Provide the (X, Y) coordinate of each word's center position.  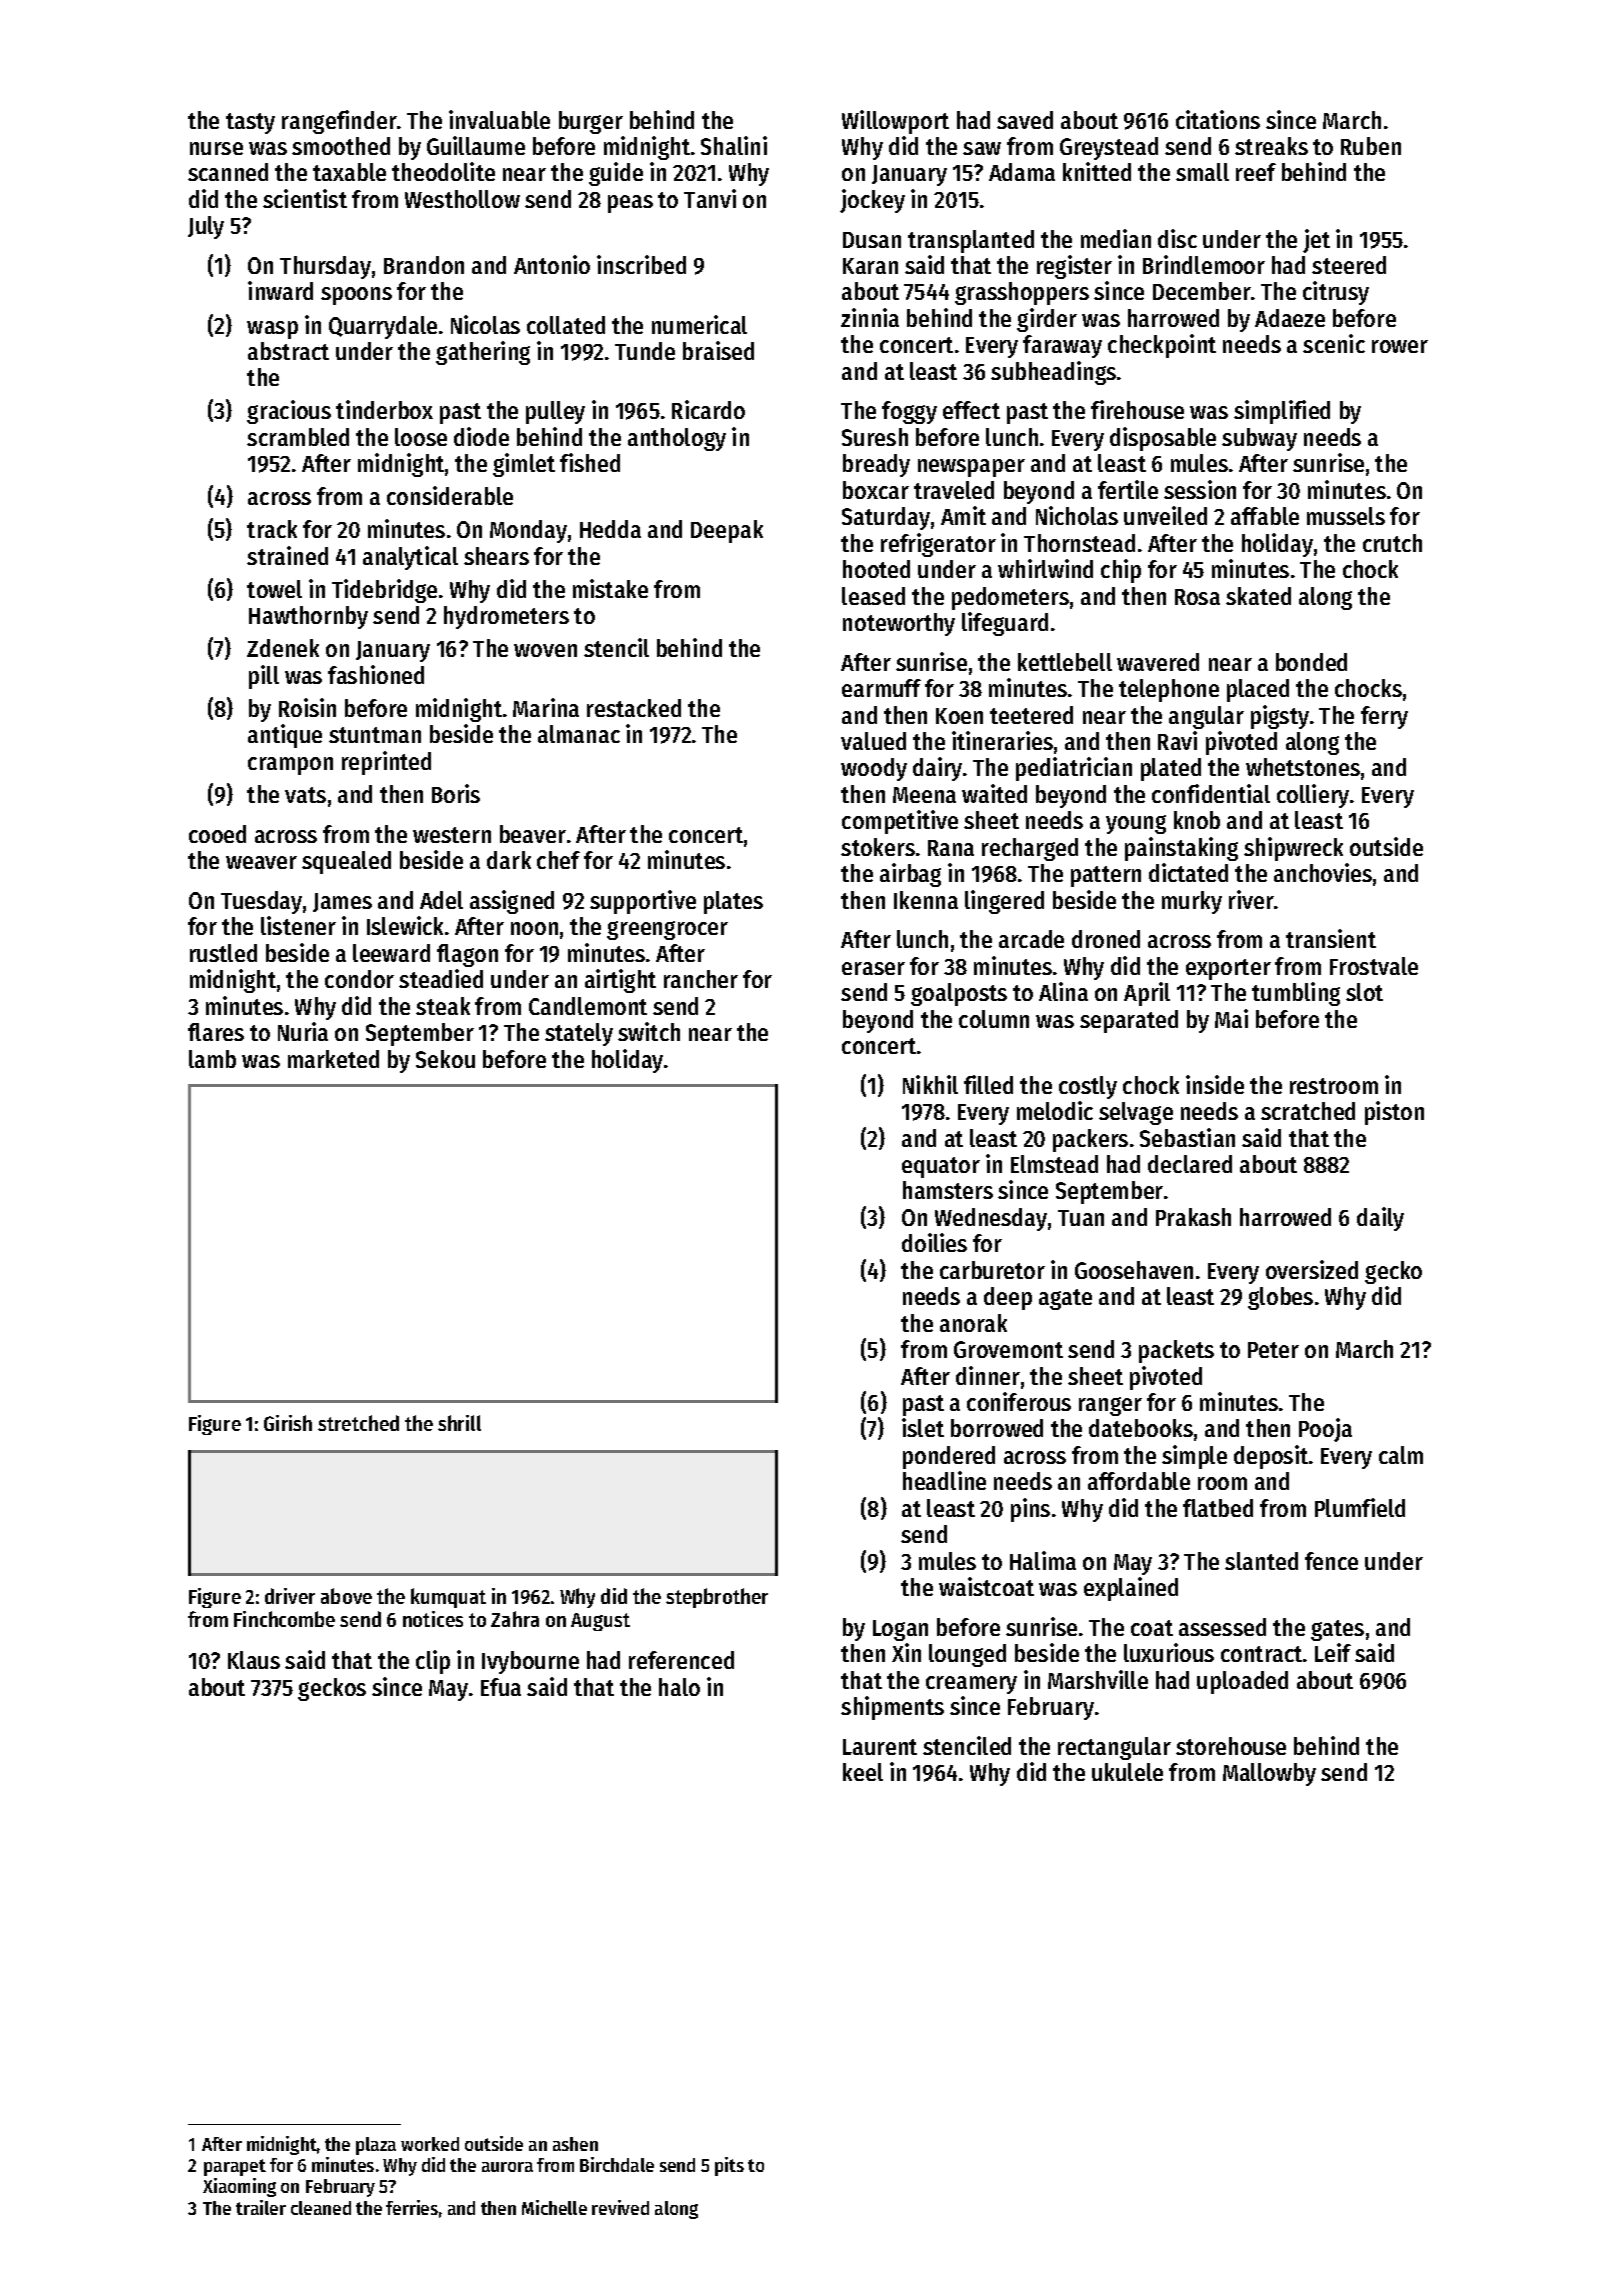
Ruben (1371, 146)
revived (620, 2207)
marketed (333, 1059)
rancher (701, 979)
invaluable (499, 119)
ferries (412, 2207)
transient (1331, 938)
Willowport (895, 122)
